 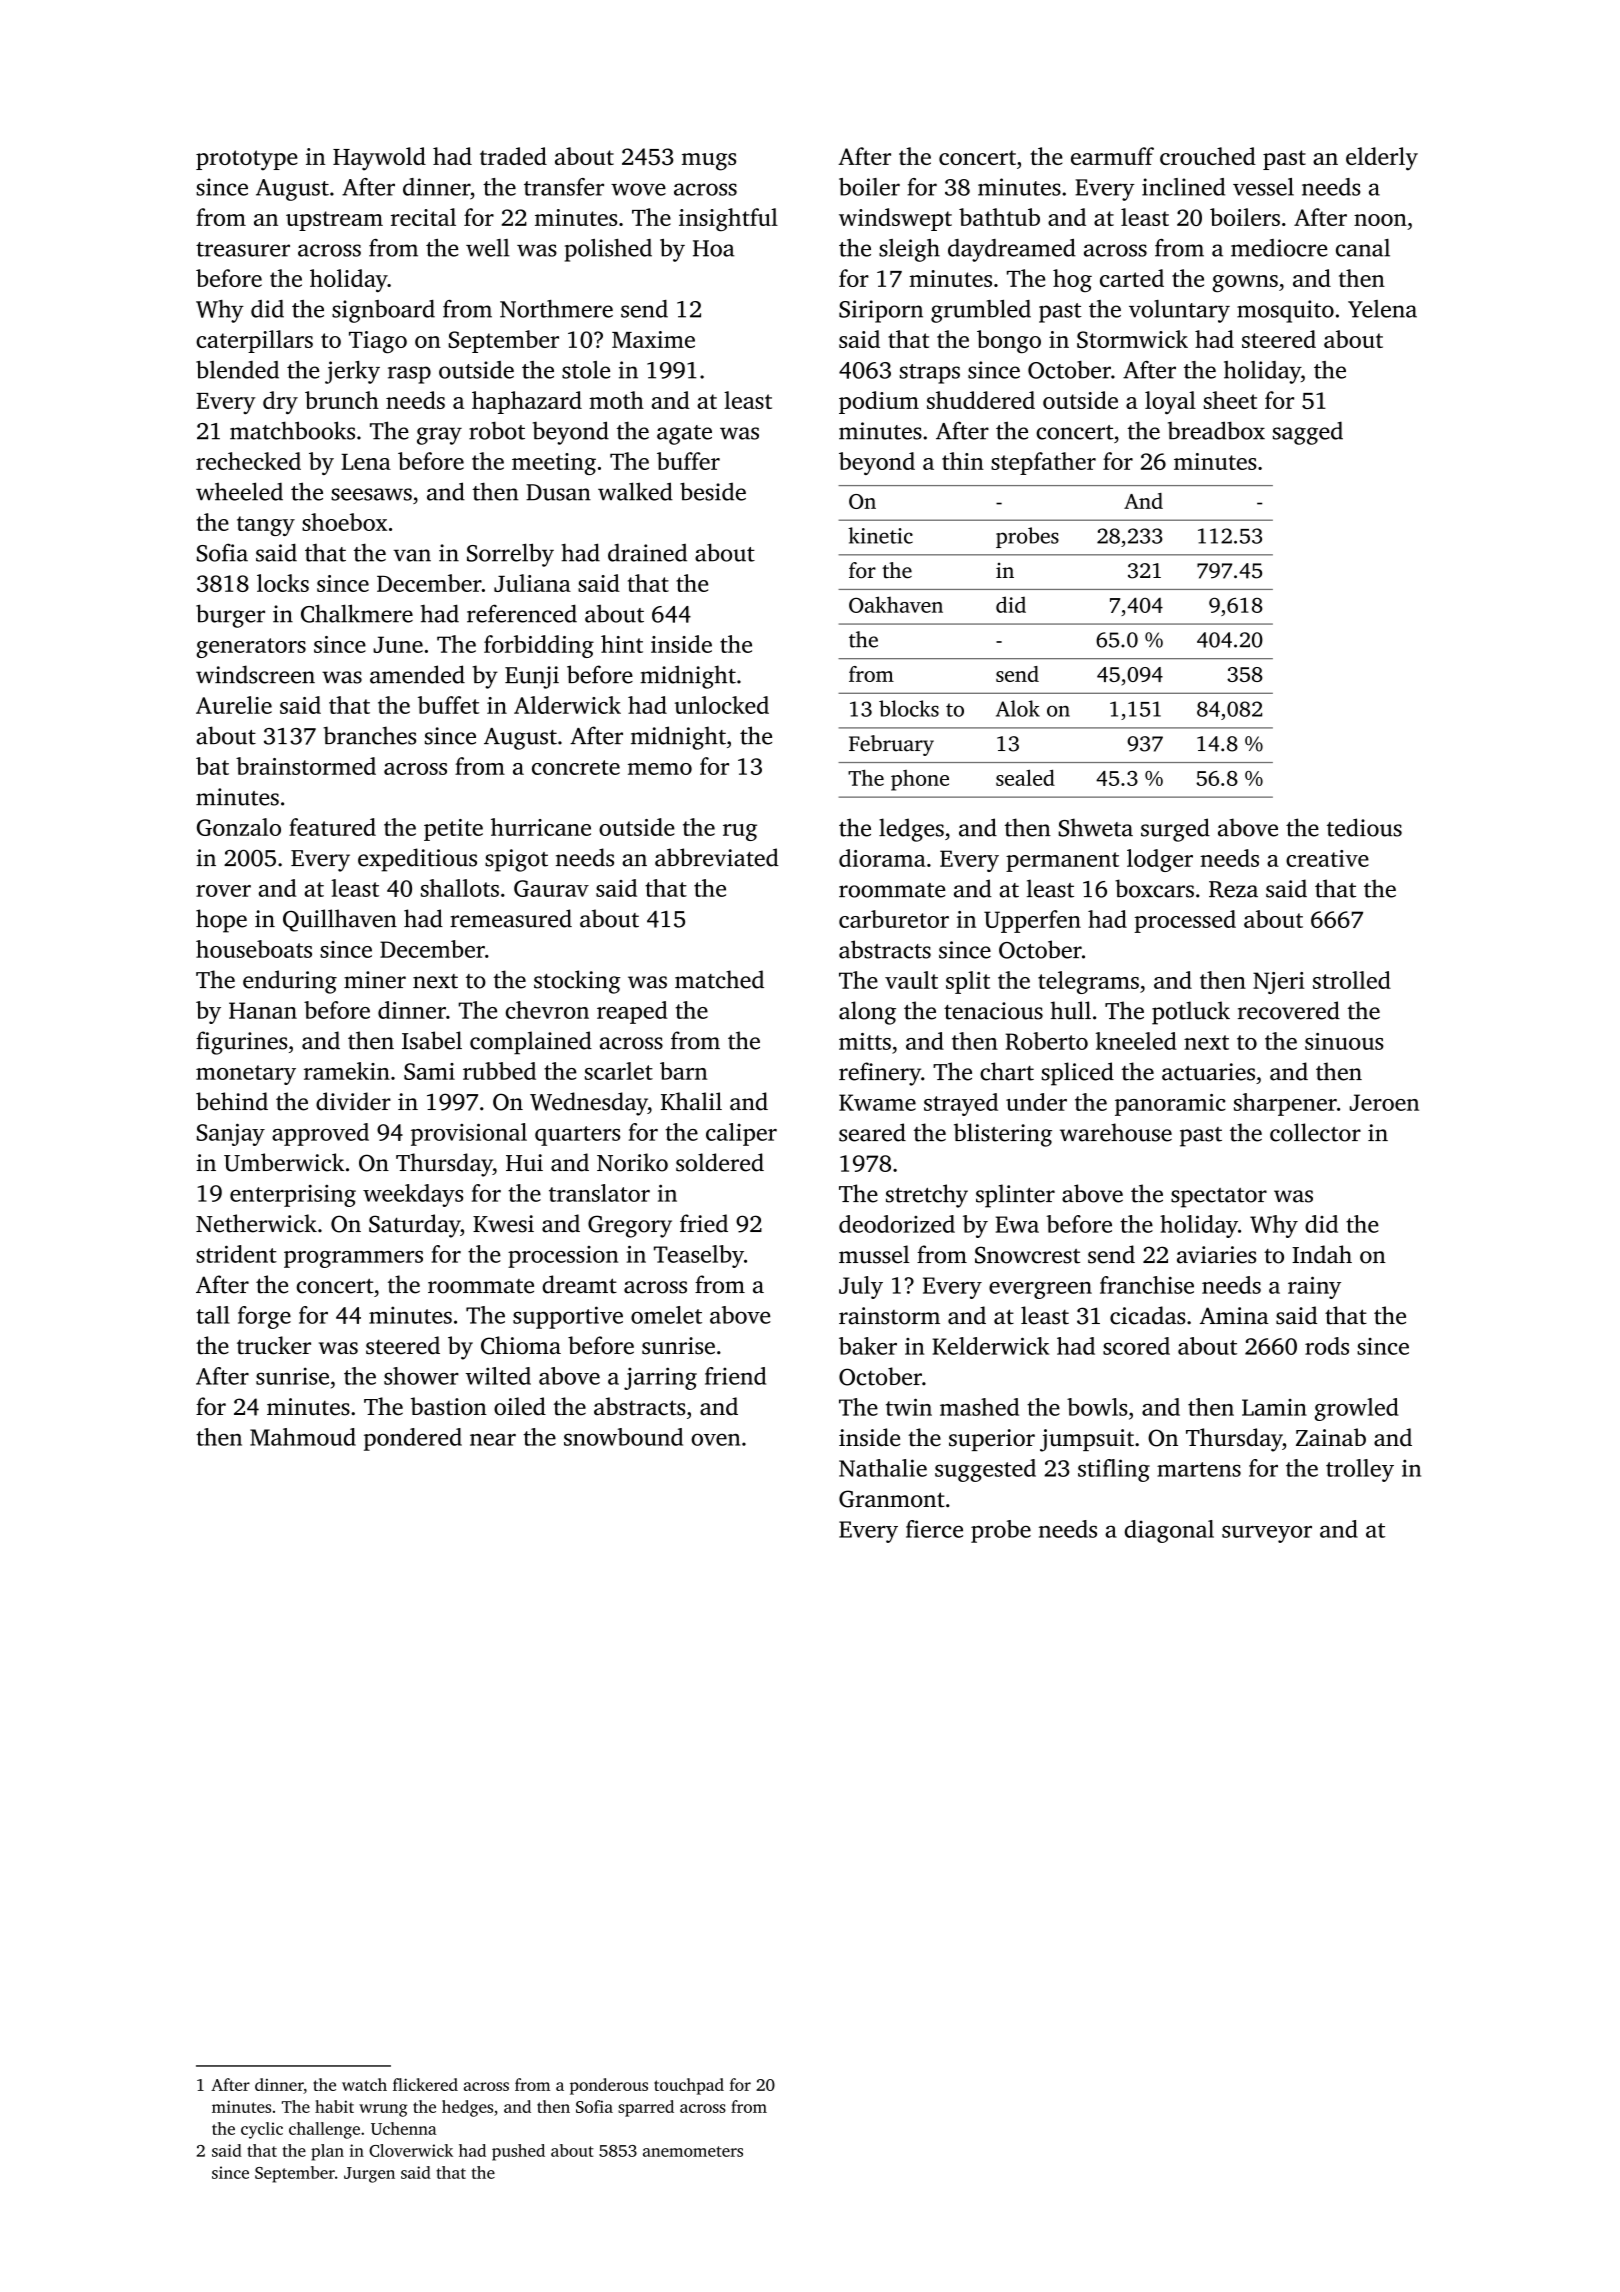 What do you see at coordinates (340, 920) in the document?
I see `Quillhaven` at bounding box center [340, 920].
